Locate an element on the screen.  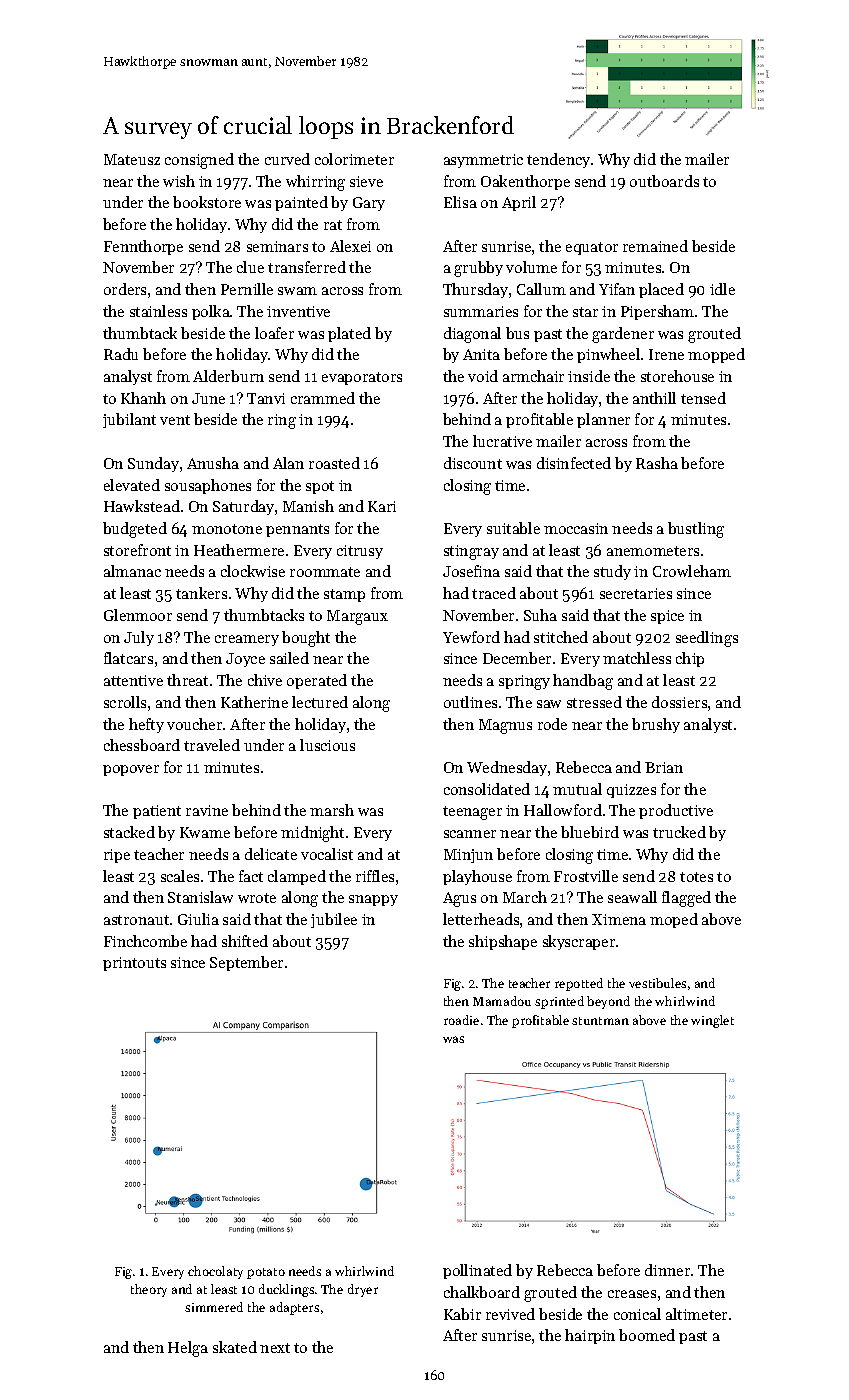
outboards is located at coordinates (664, 181).
